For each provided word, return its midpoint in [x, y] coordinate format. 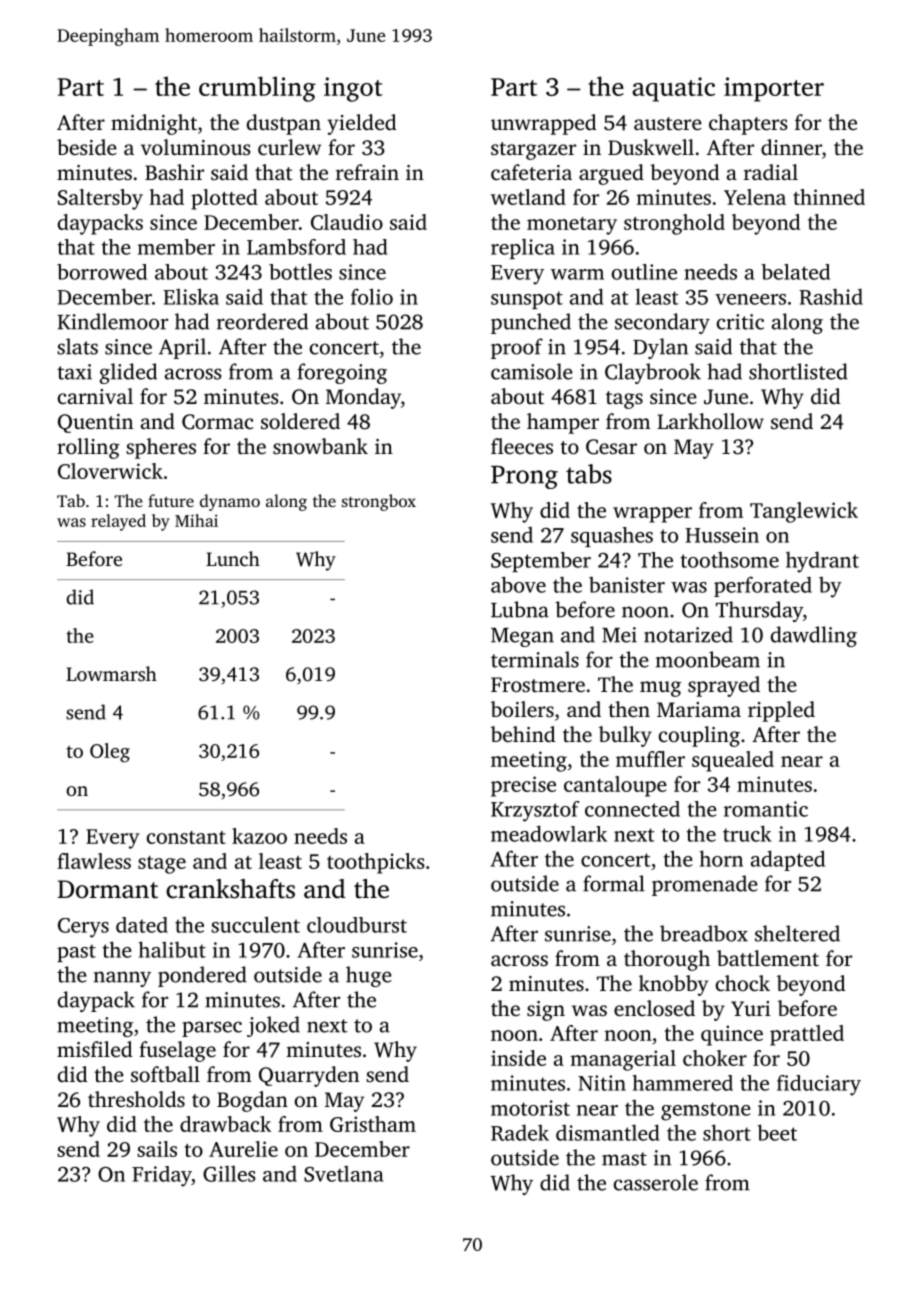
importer [774, 89]
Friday [162, 1176]
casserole [656, 1182]
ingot [353, 89]
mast [624, 1159]
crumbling [257, 89]
